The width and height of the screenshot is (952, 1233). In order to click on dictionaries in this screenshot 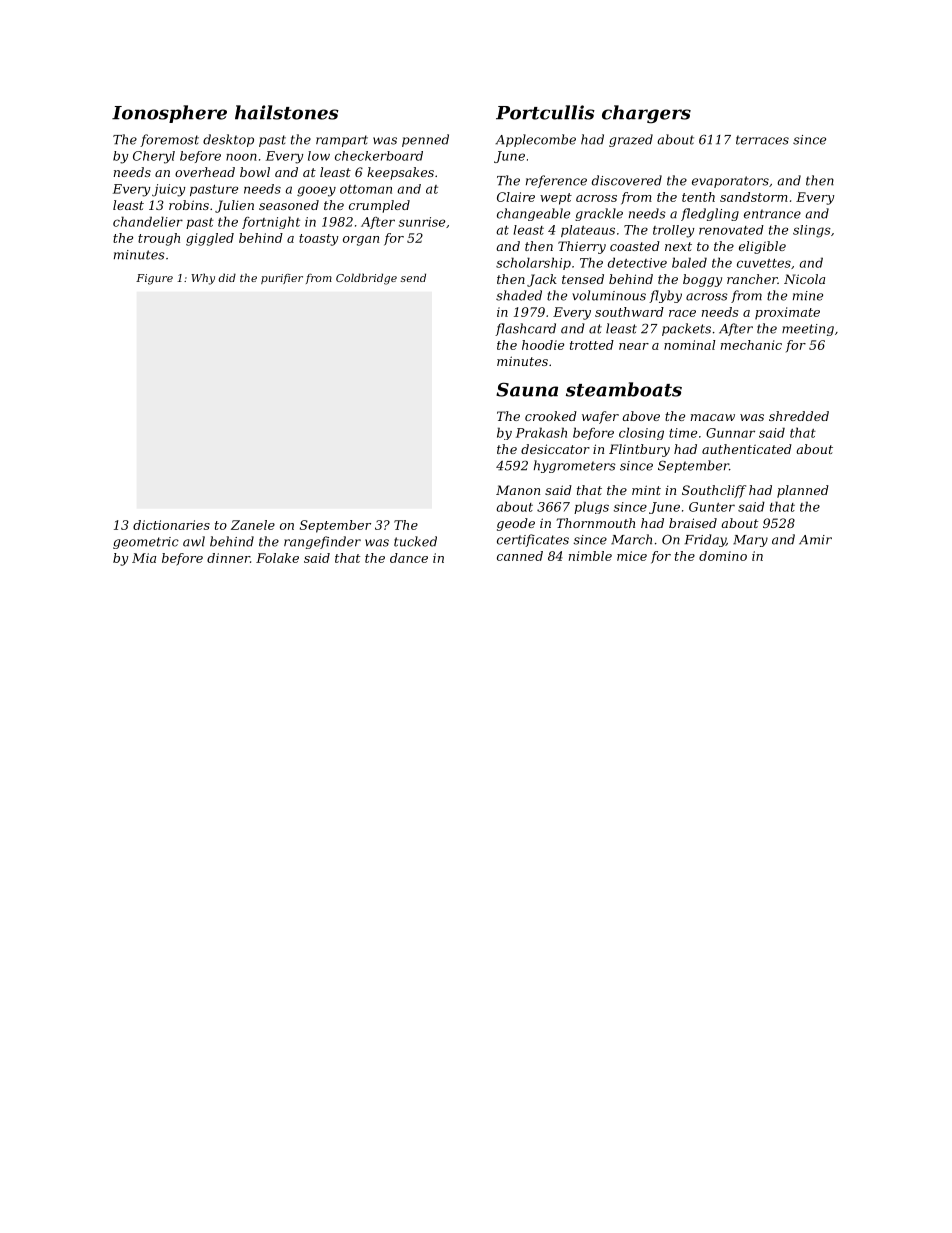, I will do `click(171, 525)`.
